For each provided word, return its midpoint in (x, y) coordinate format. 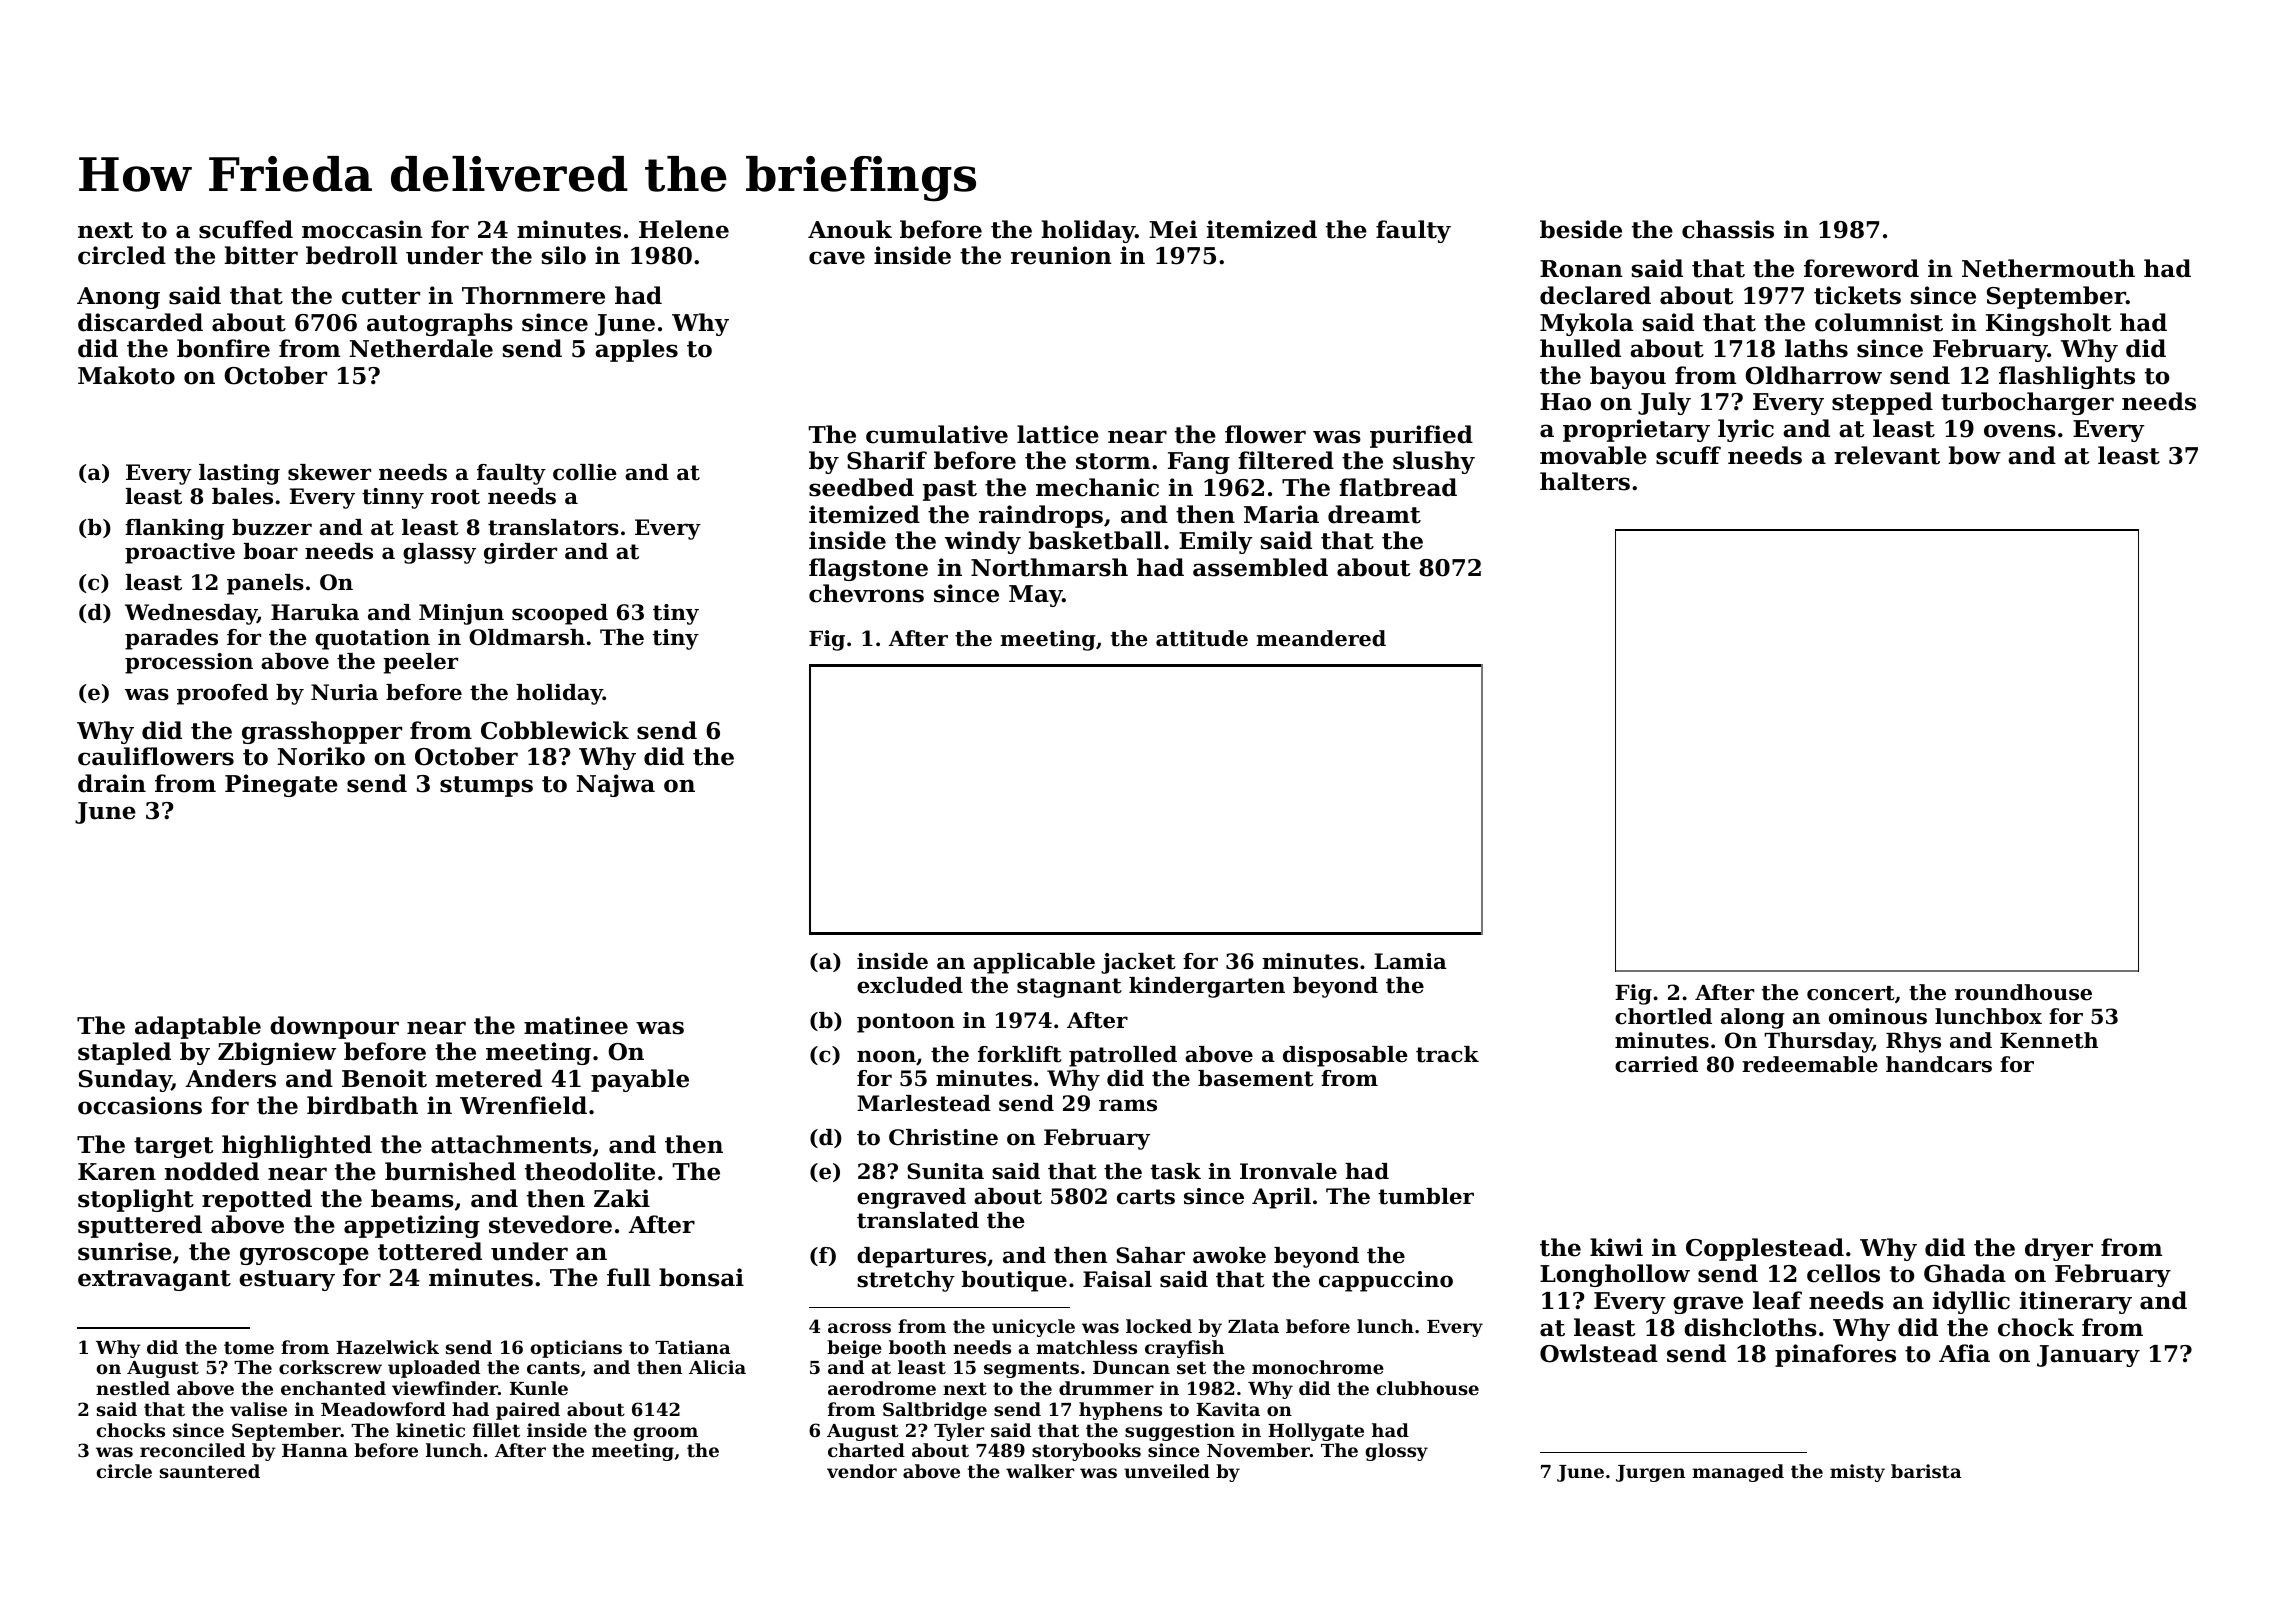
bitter (261, 255)
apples (636, 350)
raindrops (1041, 516)
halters (1585, 481)
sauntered (210, 1471)
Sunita (945, 1171)
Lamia (1410, 961)
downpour (334, 1027)
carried (1656, 1064)
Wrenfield (523, 1105)
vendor (862, 1471)
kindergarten (1207, 987)
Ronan (1581, 269)
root (455, 497)
